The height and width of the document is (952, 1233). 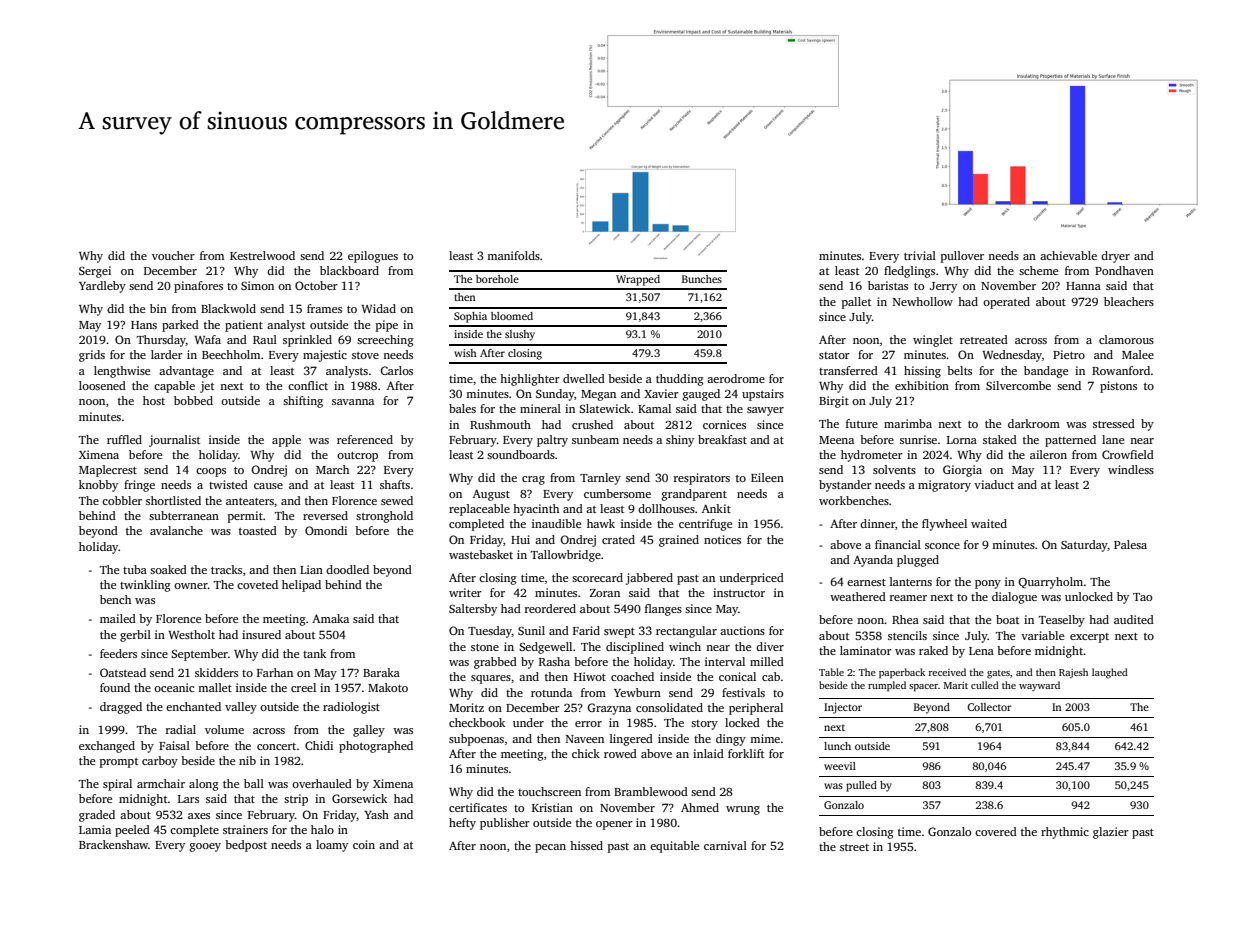 I want to click on manifolds, so click(x=513, y=255).
